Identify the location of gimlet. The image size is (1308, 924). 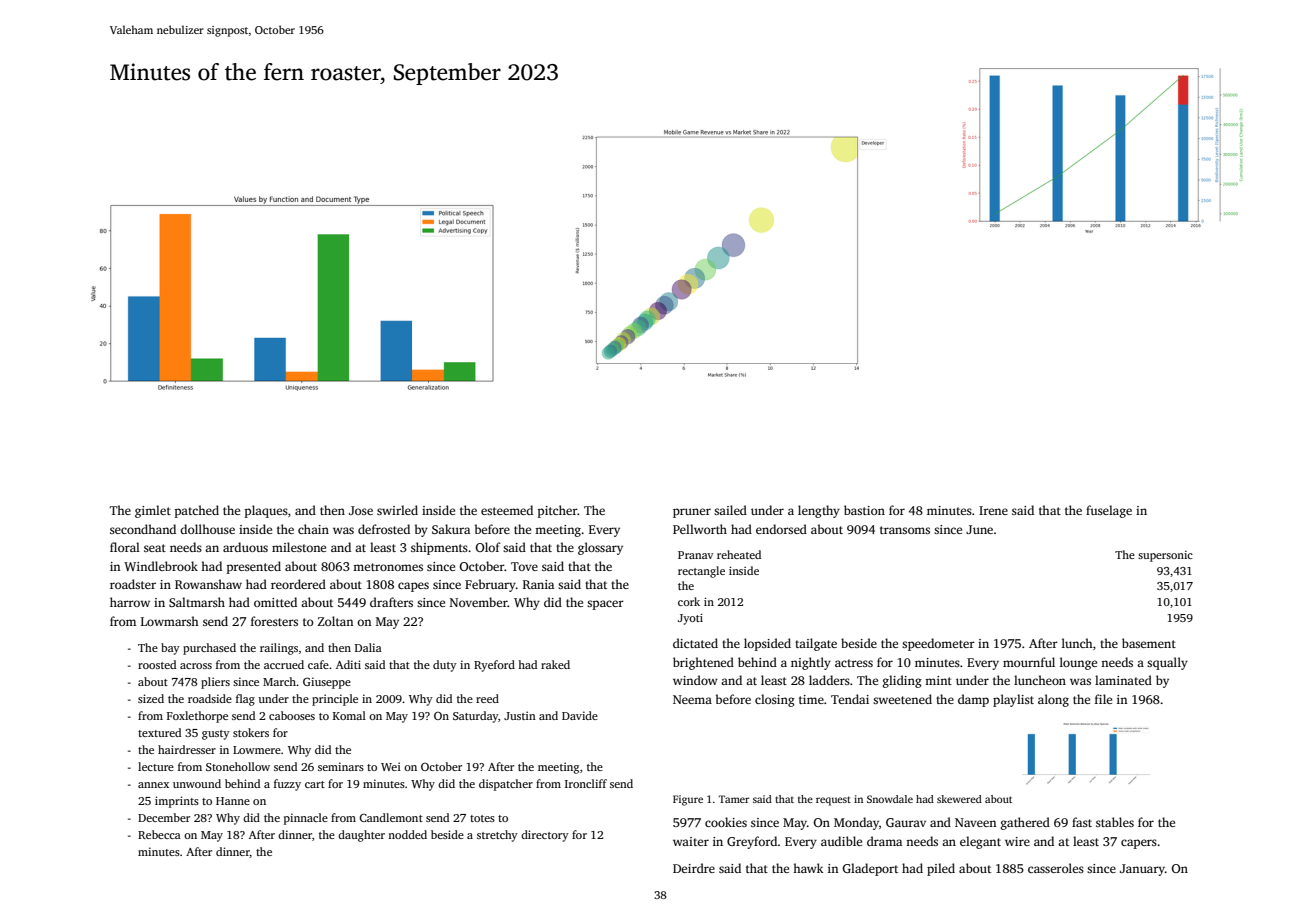
(153, 511).
